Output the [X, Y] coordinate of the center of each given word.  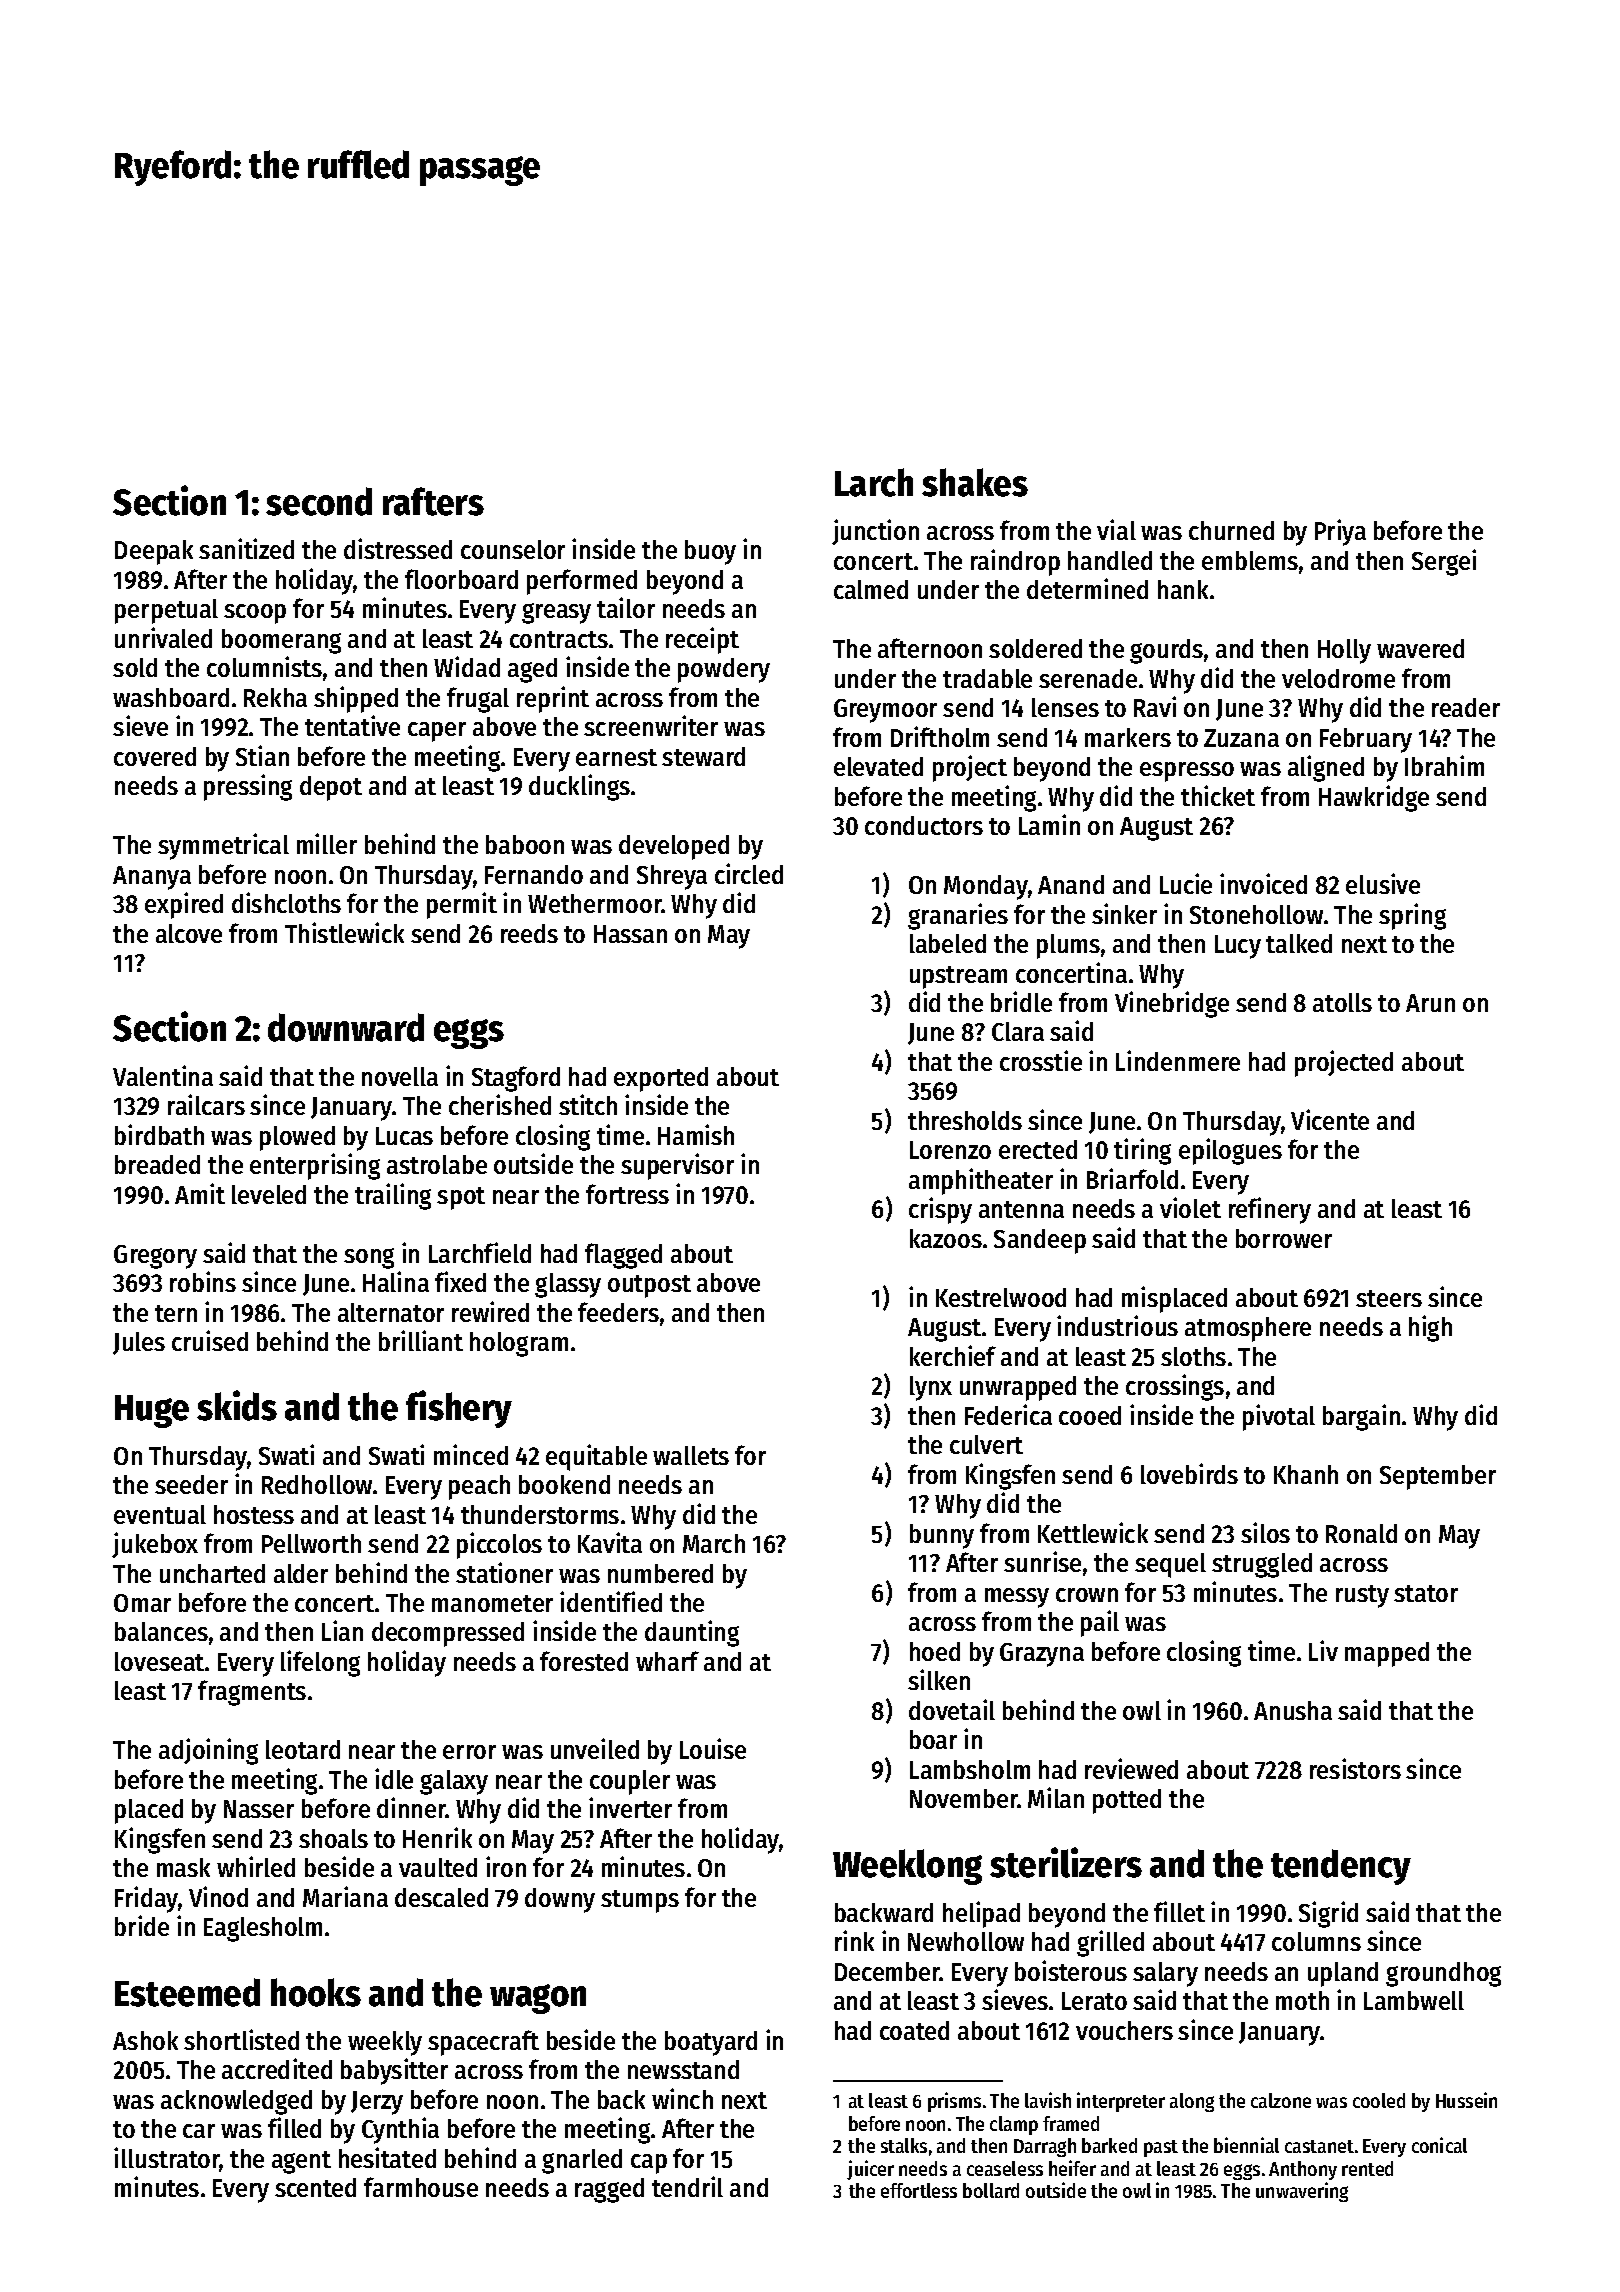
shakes [975, 482]
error [469, 1752]
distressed [398, 548]
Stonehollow [1256, 914]
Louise [713, 1748]
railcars [206, 1104]
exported [661, 1079]
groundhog [1443, 1974]
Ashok [145, 2040]
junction [875, 532]
